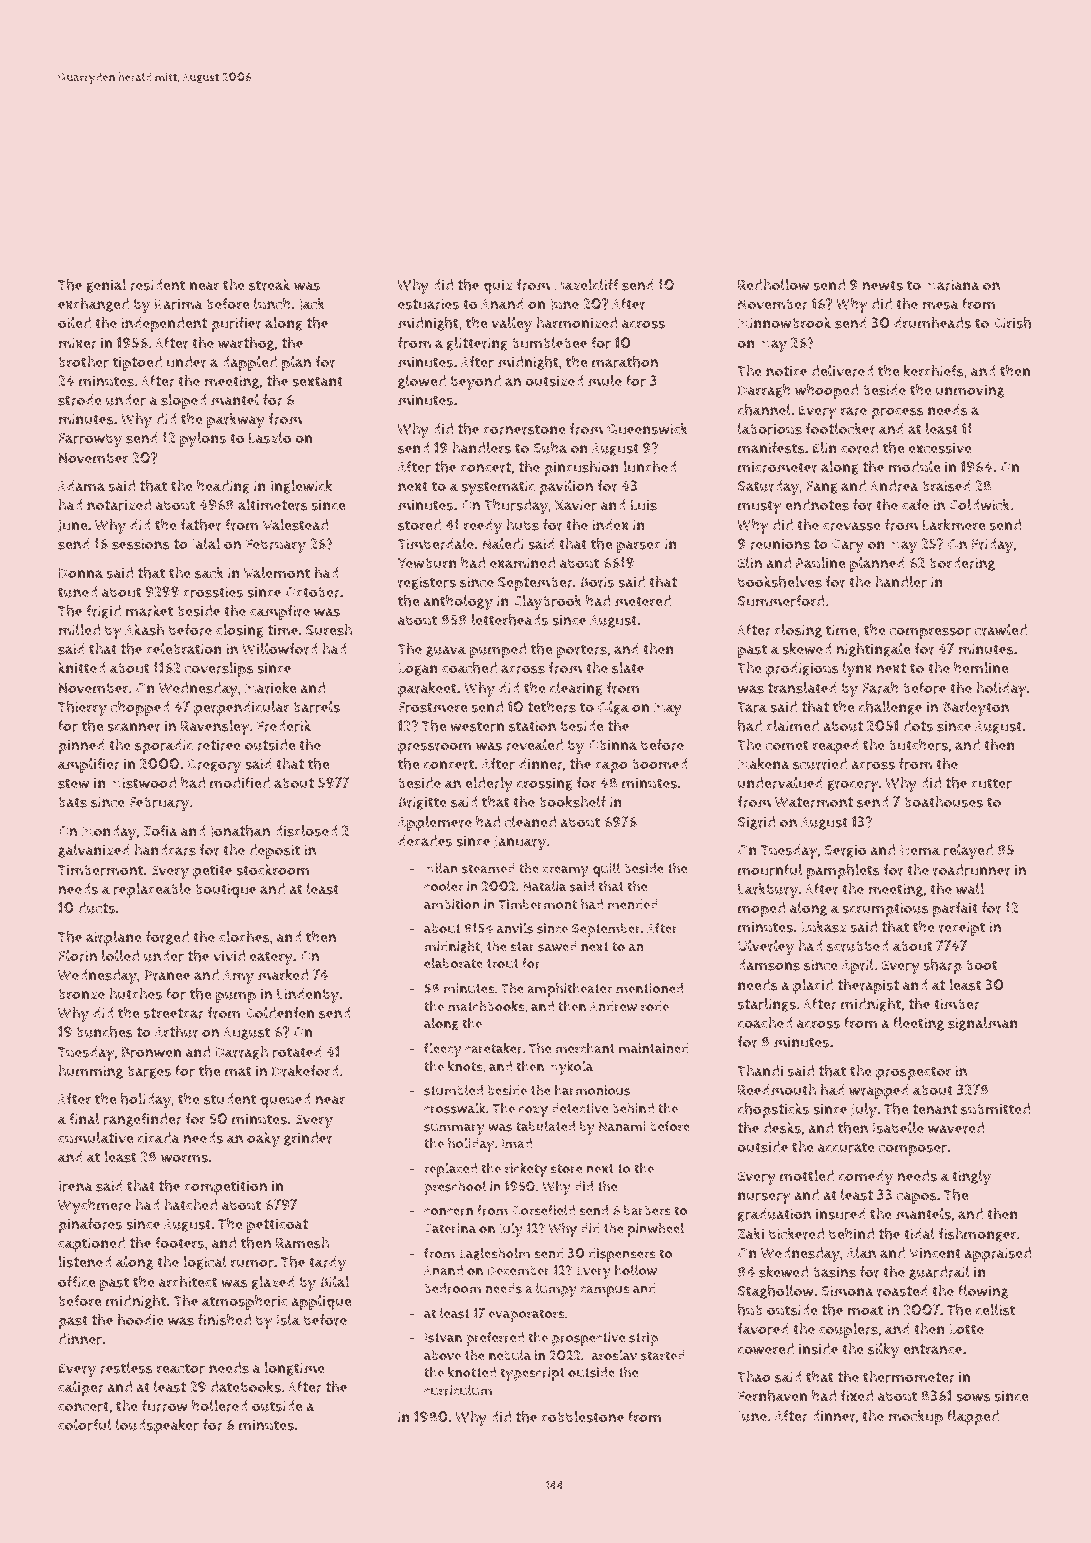 The height and width of the screenshot is (1543, 1091). Describe the element at coordinates (973, 1417) in the screenshot. I see `flapped` at that location.
